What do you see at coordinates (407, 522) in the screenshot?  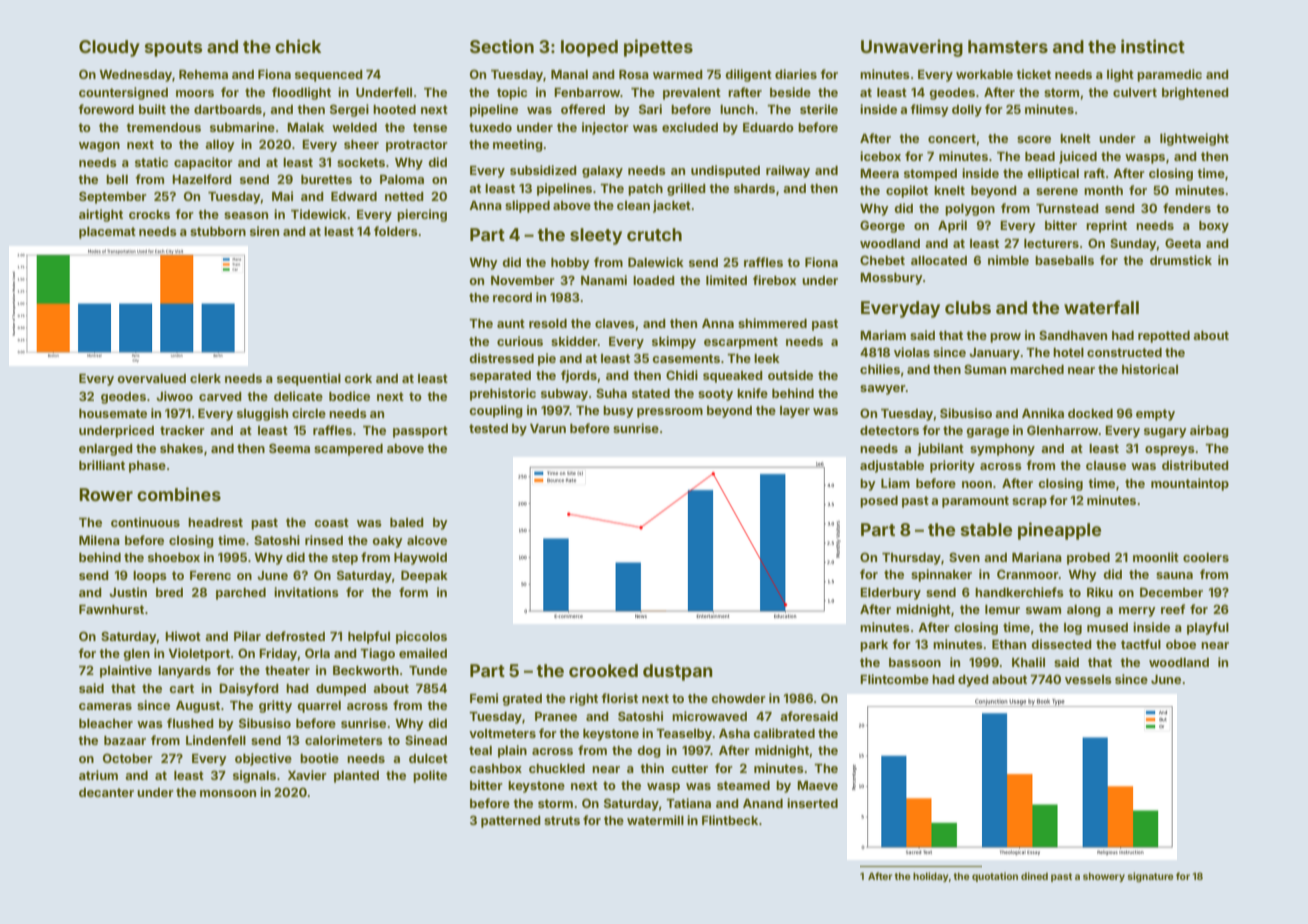 I see `baled` at bounding box center [407, 522].
